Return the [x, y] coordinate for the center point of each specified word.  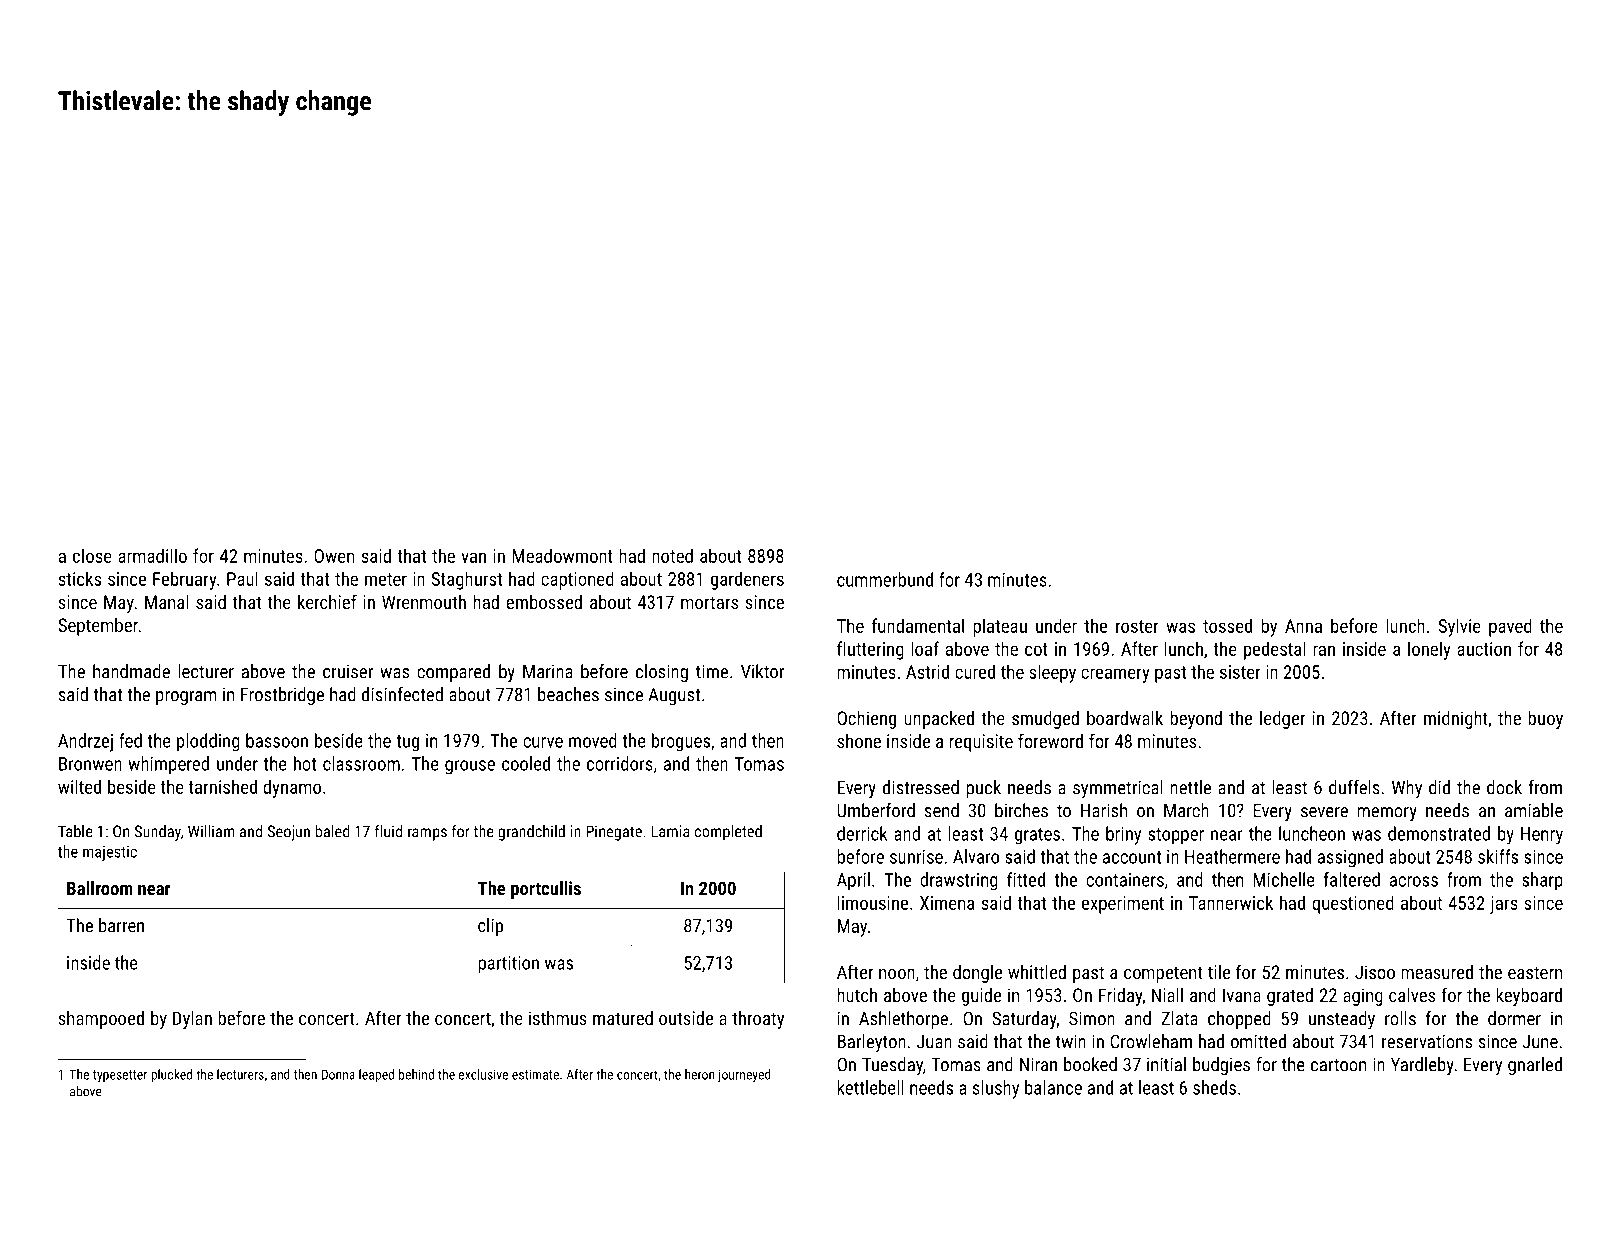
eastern [1535, 972]
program [186, 698]
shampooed [101, 1020]
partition [508, 965]
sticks [80, 578]
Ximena [947, 903]
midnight [1456, 720]
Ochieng [866, 720]
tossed [1227, 625]
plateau [1000, 627]
